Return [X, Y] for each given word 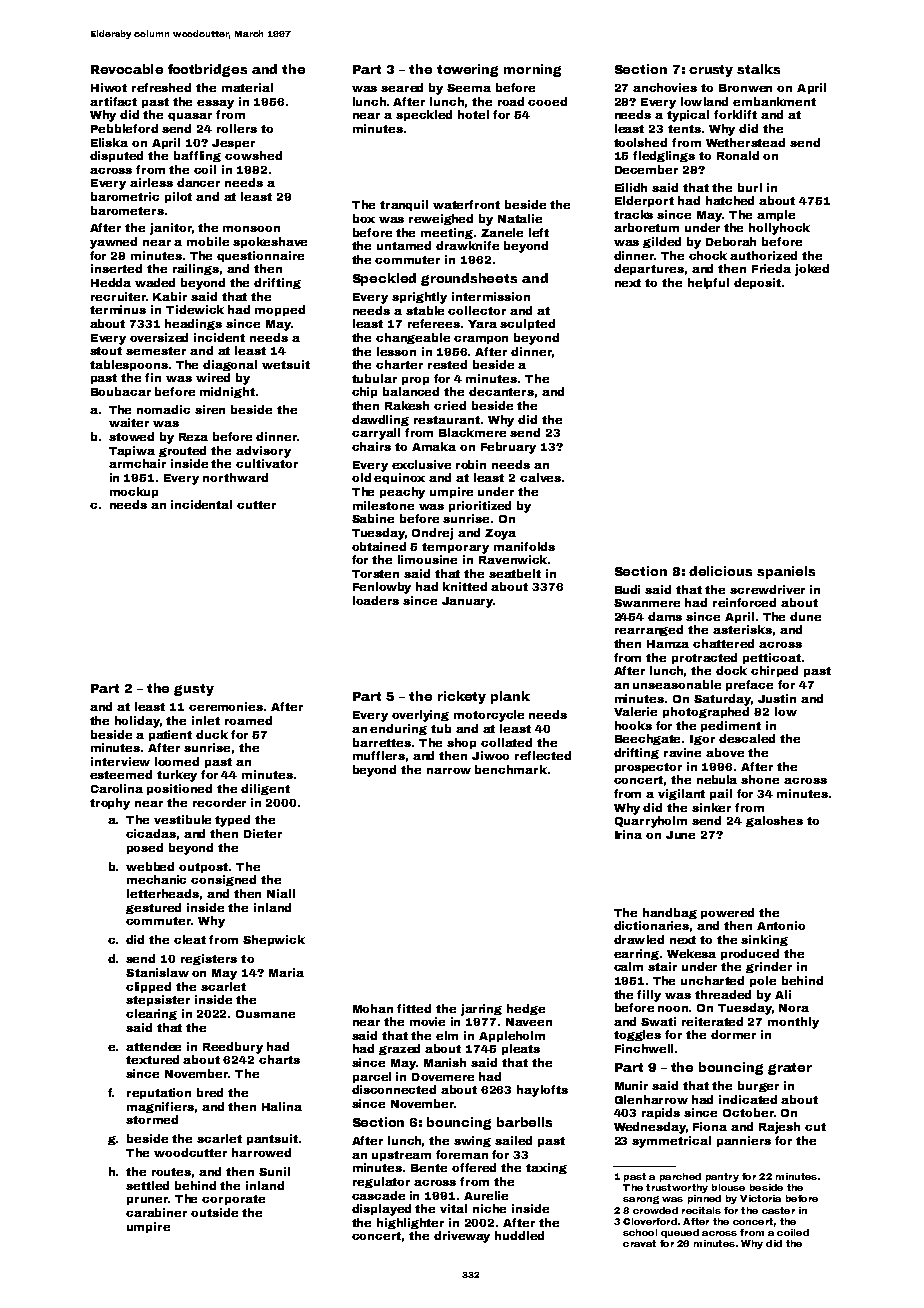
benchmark [511, 769]
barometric [125, 196]
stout [106, 351]
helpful [708, 283]
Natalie [520, 218]
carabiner [156, 1212]
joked [812, 270]
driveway [462, 1237]
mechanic [156, 879]
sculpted [527, 324]
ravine [682, 752]
